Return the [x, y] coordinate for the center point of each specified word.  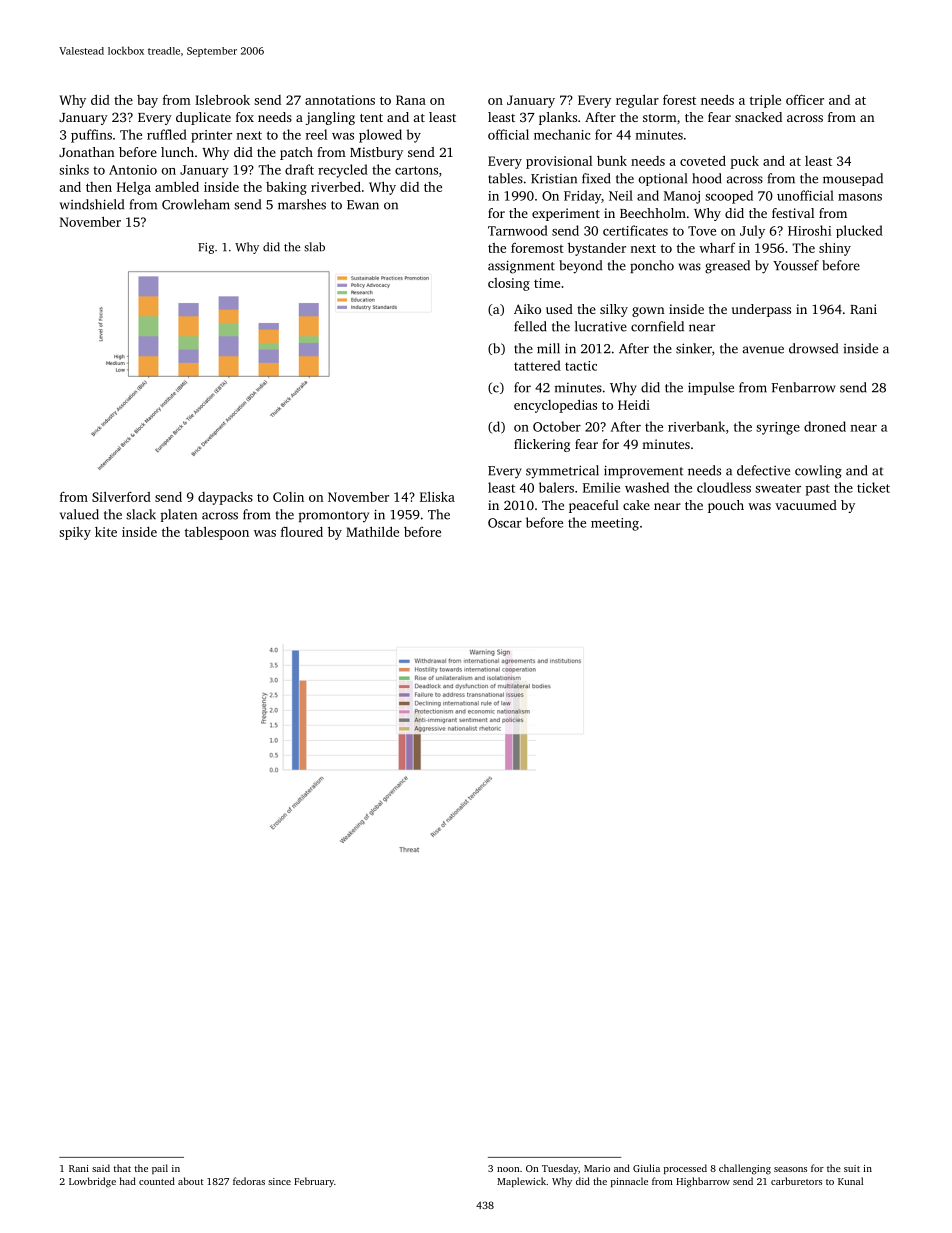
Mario [597, 1168]
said [101, 1168]
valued [79, 514]
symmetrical [562, 472]
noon [508, 1169]
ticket [873, 487]
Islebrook [222, 99]
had [128, 1181]
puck [744, 162]
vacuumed [806, 505]
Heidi [634, 404]
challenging [745, 1169]
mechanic [562, 134]
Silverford [121, 496]
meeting [615, 524]
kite [106, 532]
